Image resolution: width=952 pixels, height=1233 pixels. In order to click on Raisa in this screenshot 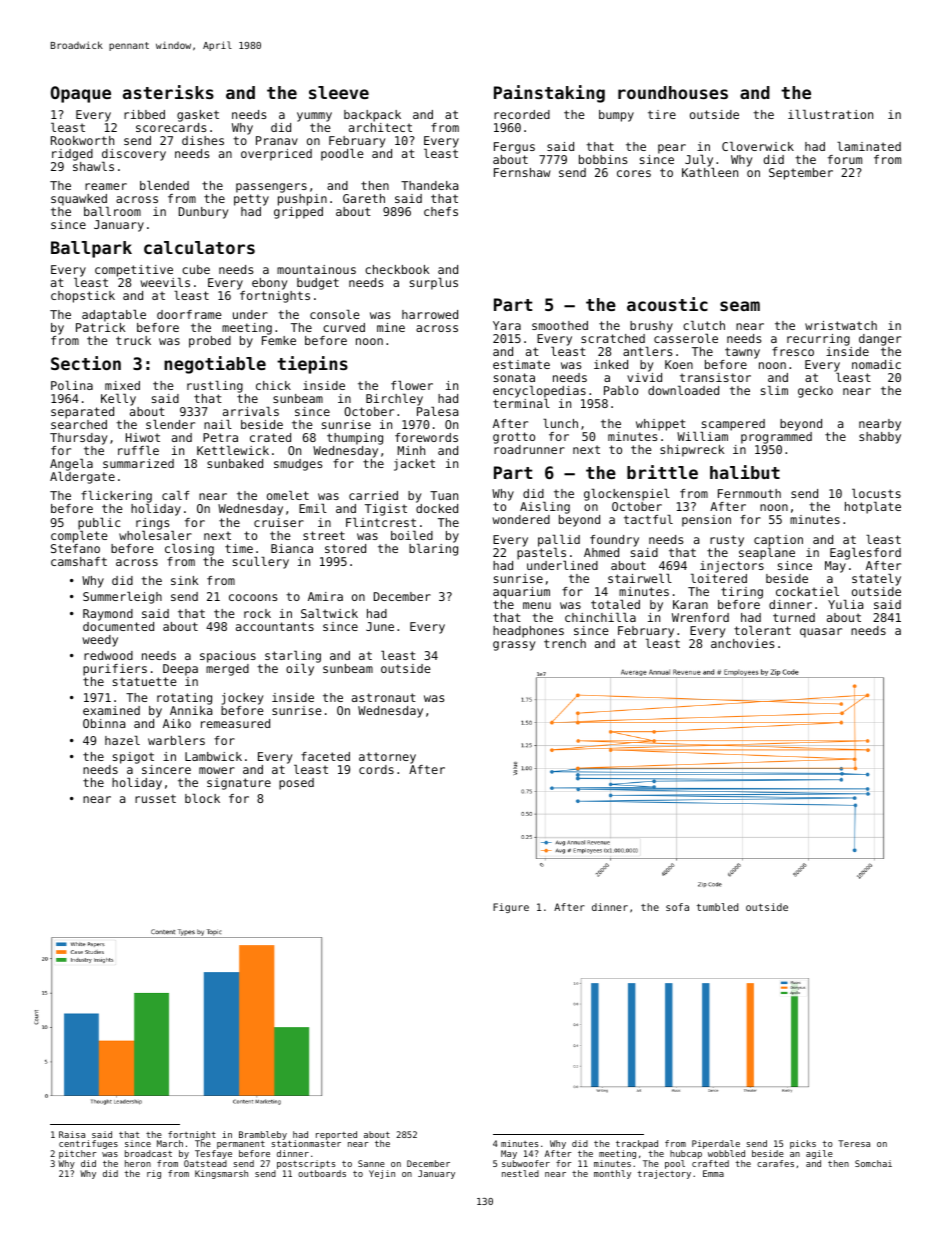, I will do `click(72, 1134)`.
